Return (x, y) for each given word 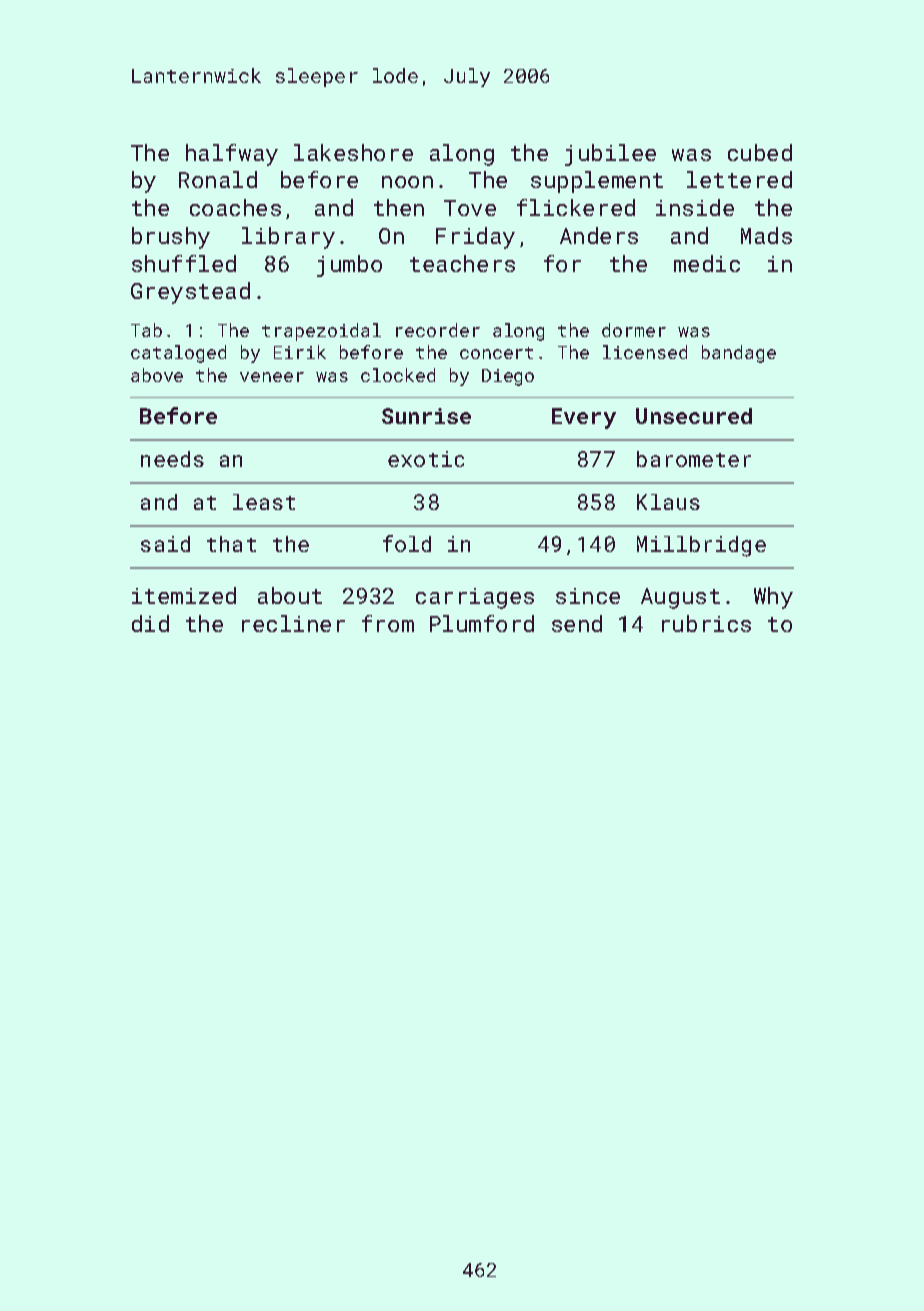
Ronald (218, 179)
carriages (475, 598)
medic (707, 263)
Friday (475, 238)
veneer (272, 377)
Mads (766, 235)
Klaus (668, 502)
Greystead (190, 293)
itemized (184, 595)
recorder (438, 330)
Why (773, 598)
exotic (426, 459)
